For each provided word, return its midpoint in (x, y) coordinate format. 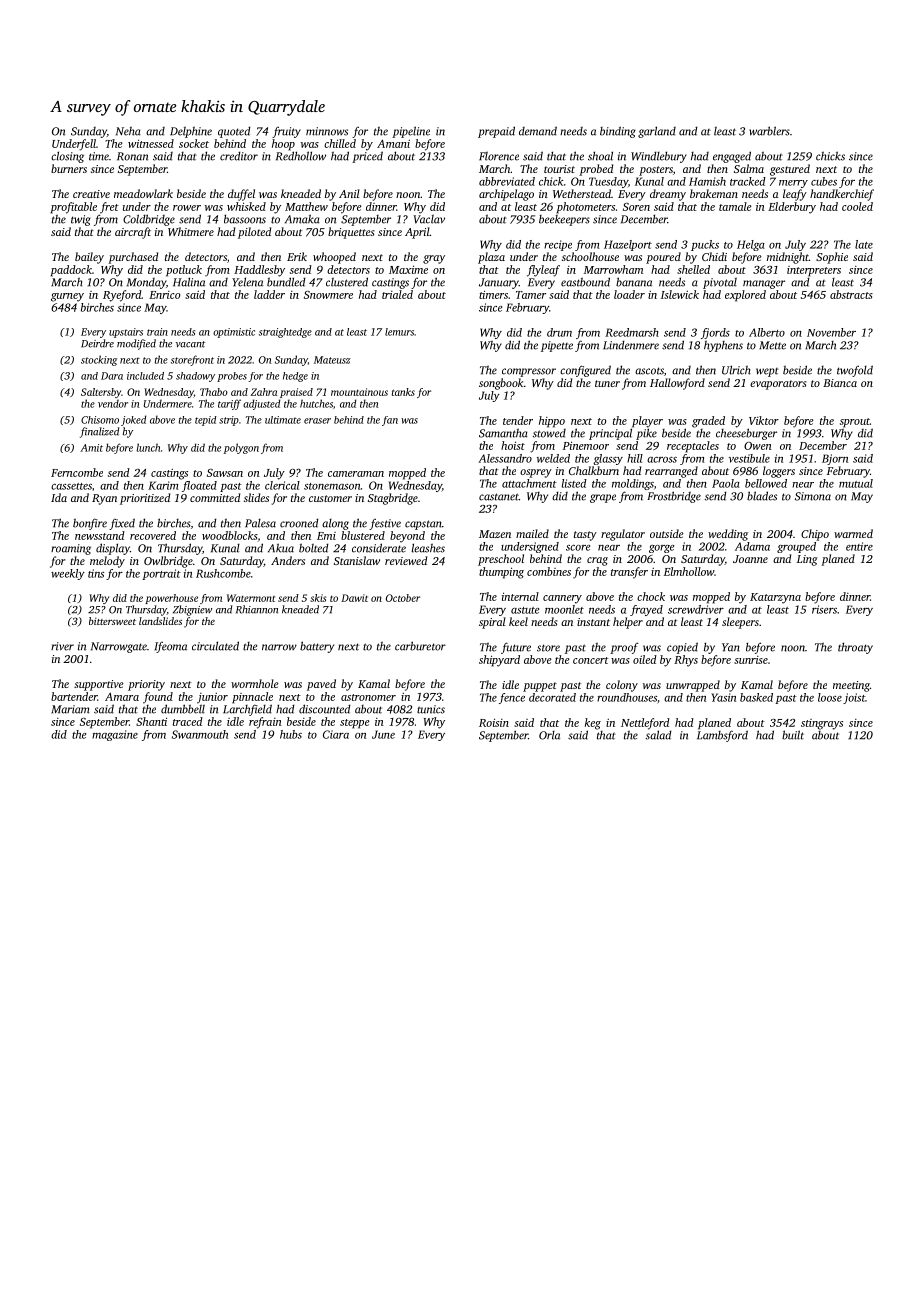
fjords (715, 333)
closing (67, 157)
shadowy (195, 377)
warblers (769, 131)
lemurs (399, 332)
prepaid (496, 132)
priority (146, 685)
